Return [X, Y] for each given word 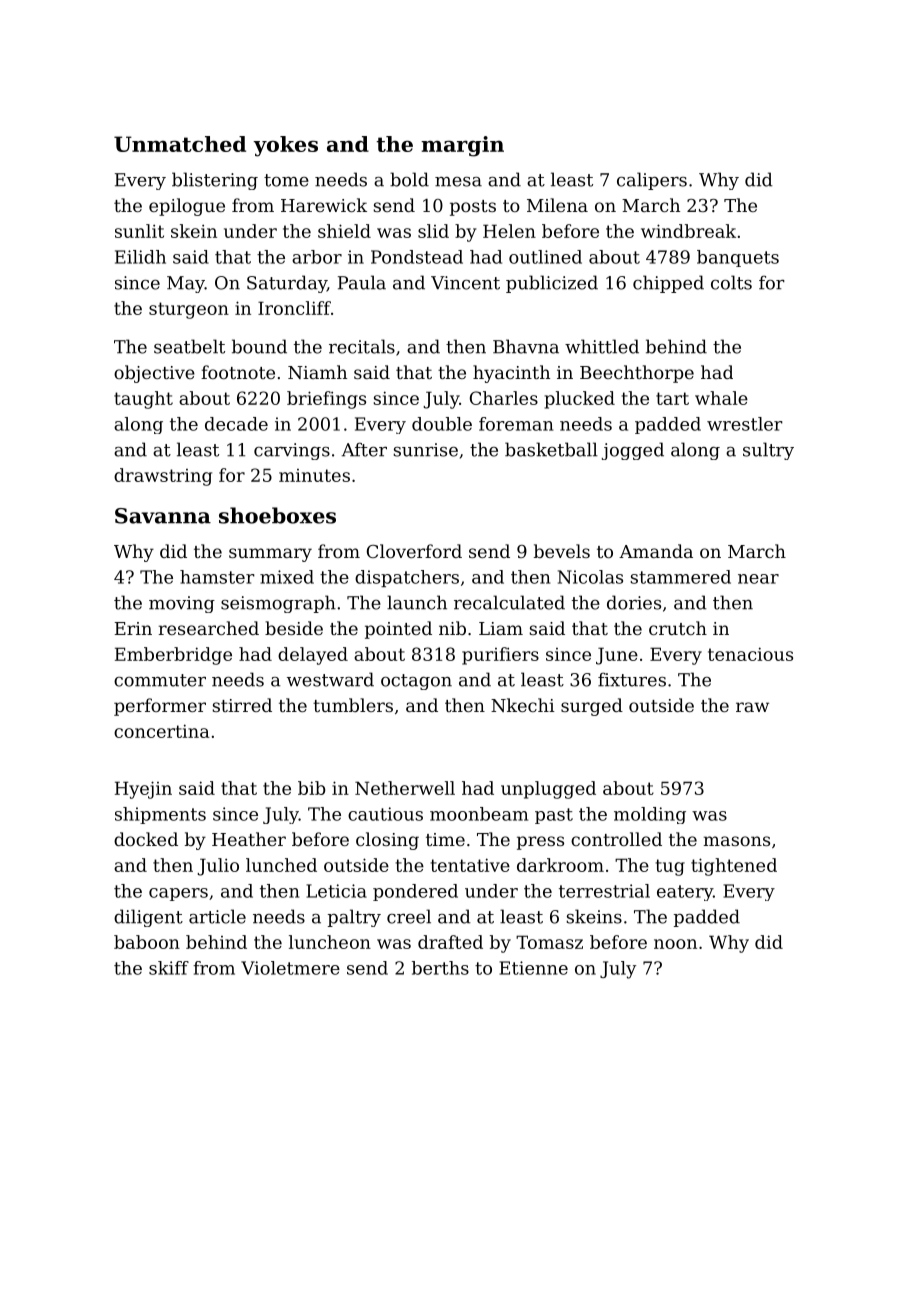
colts [731, 282]
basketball [551, 449]
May [186, 284]
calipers [652, 181]
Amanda [656, 551]
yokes [285, 146]
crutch [678, 628]
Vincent [465, 283]
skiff [169, 968]
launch [417, 602]
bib [311, 788]
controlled [616, 839]
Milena [557, 205]
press [540, 843]
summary [270, 555]
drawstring [163, 477]
